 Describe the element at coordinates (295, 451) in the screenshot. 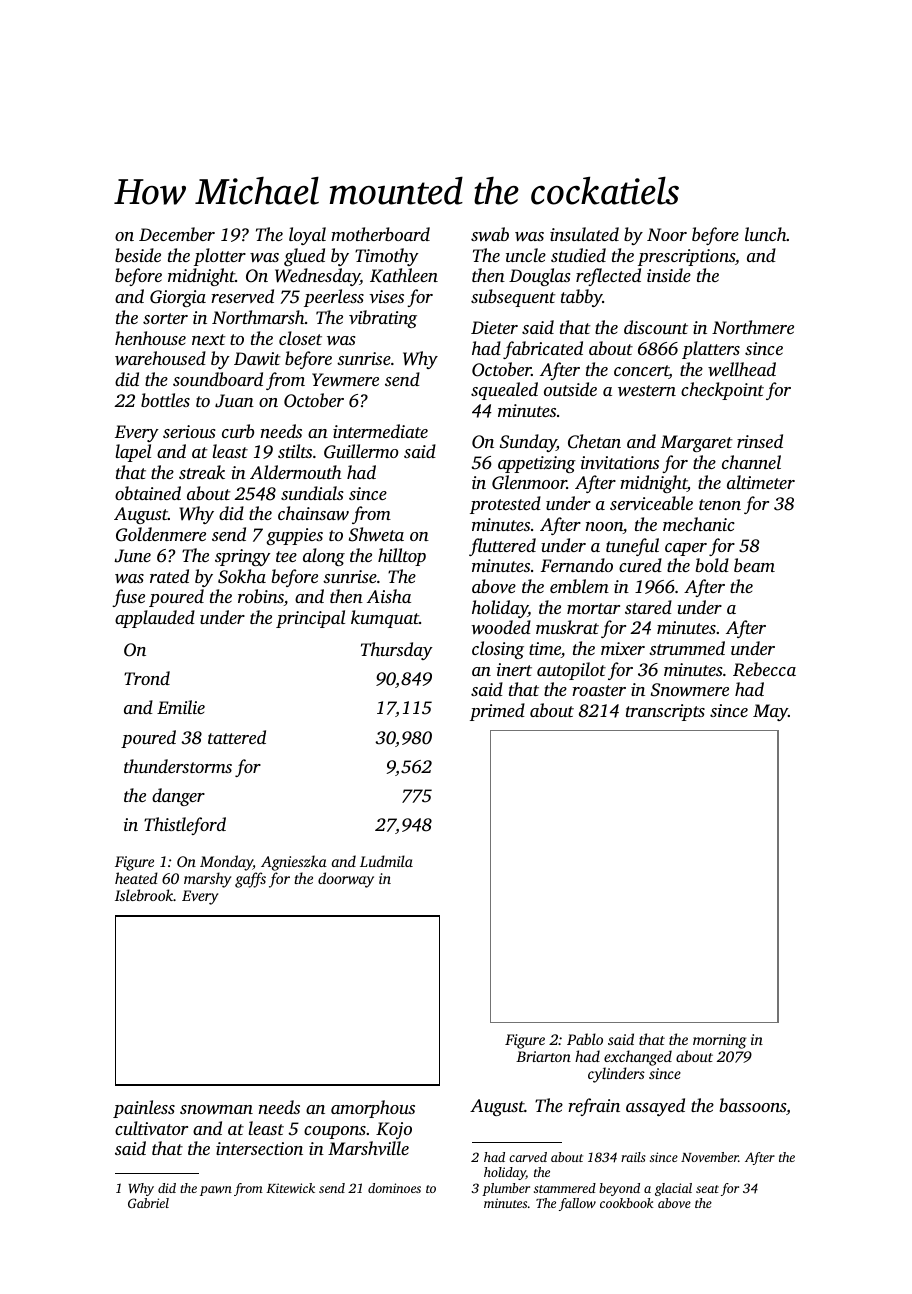

I see `stilts` at that location.
